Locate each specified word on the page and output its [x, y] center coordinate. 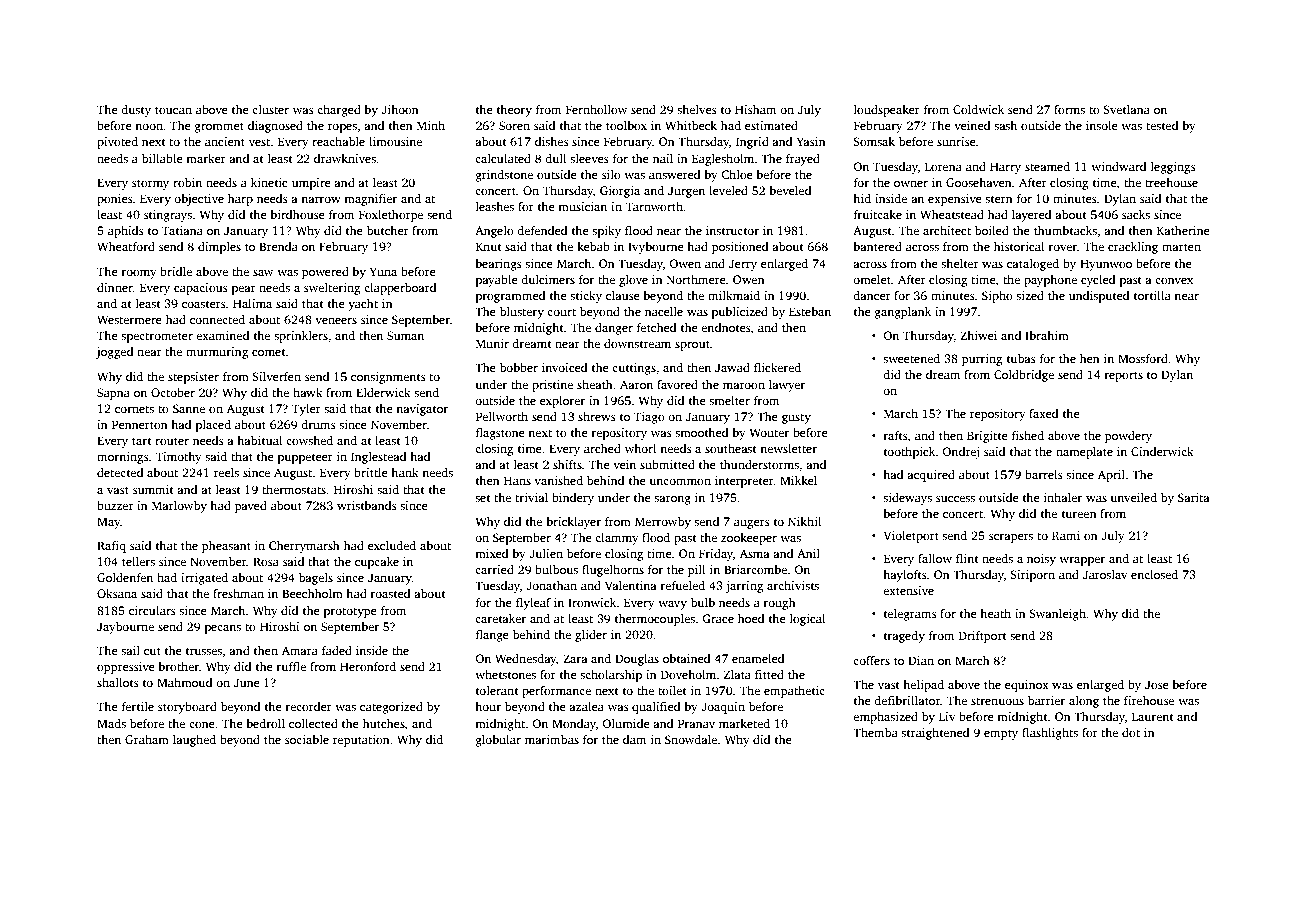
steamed [1047, 166]
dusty [136, 111]
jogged [114, 353]
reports [1123, 376]
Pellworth [502, 416]
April [1111, 476]
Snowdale [691, 739]
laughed [194, 741]
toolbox [626, 125]
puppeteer [305, 458]
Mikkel [798, 480]
